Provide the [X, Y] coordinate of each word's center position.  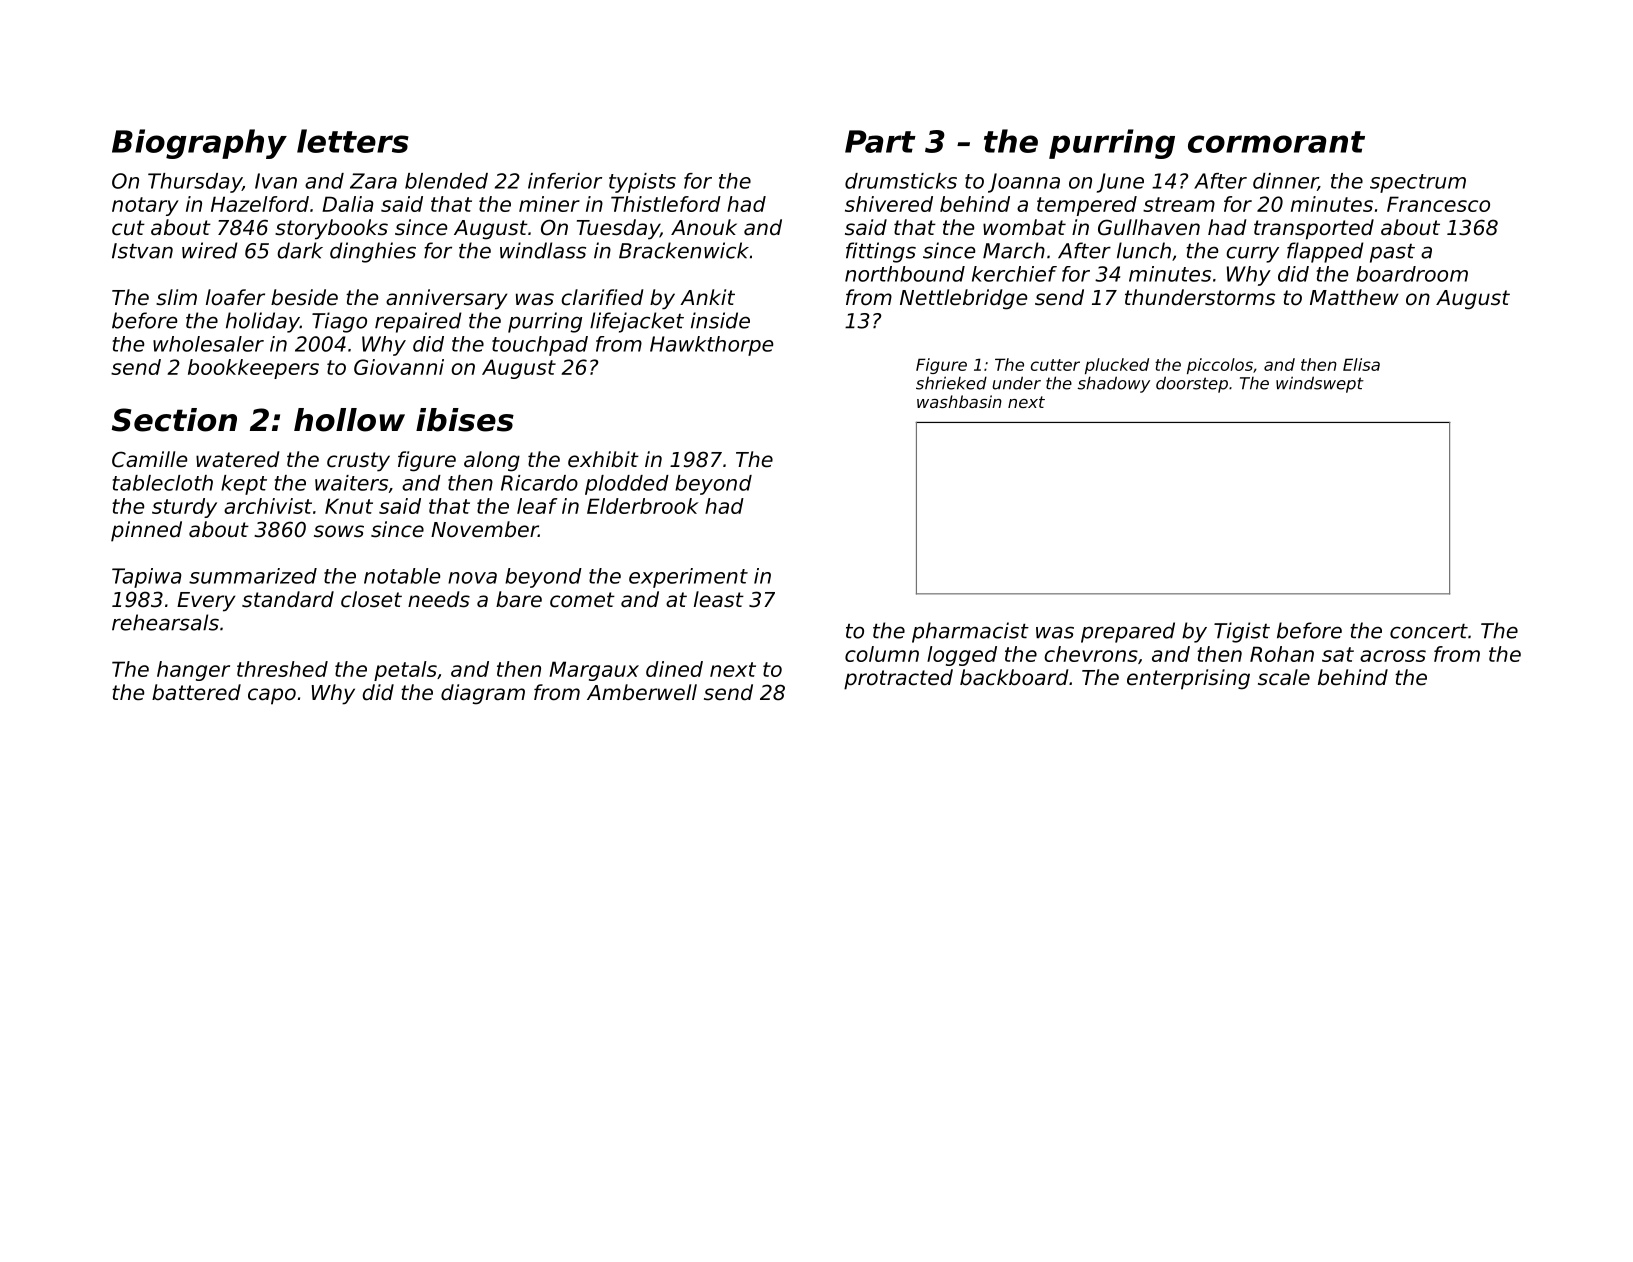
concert [1429, 631]
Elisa [1361, 364]
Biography [199, 144]
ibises [465, 420]
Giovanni [399, 367]
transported [1314, 229]
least [719, 599]
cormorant [1276, 142]
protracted [898, 679]
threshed [282, 669]
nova [472, 578]
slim [176, 297]
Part [880, 141]
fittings [881, 252]
